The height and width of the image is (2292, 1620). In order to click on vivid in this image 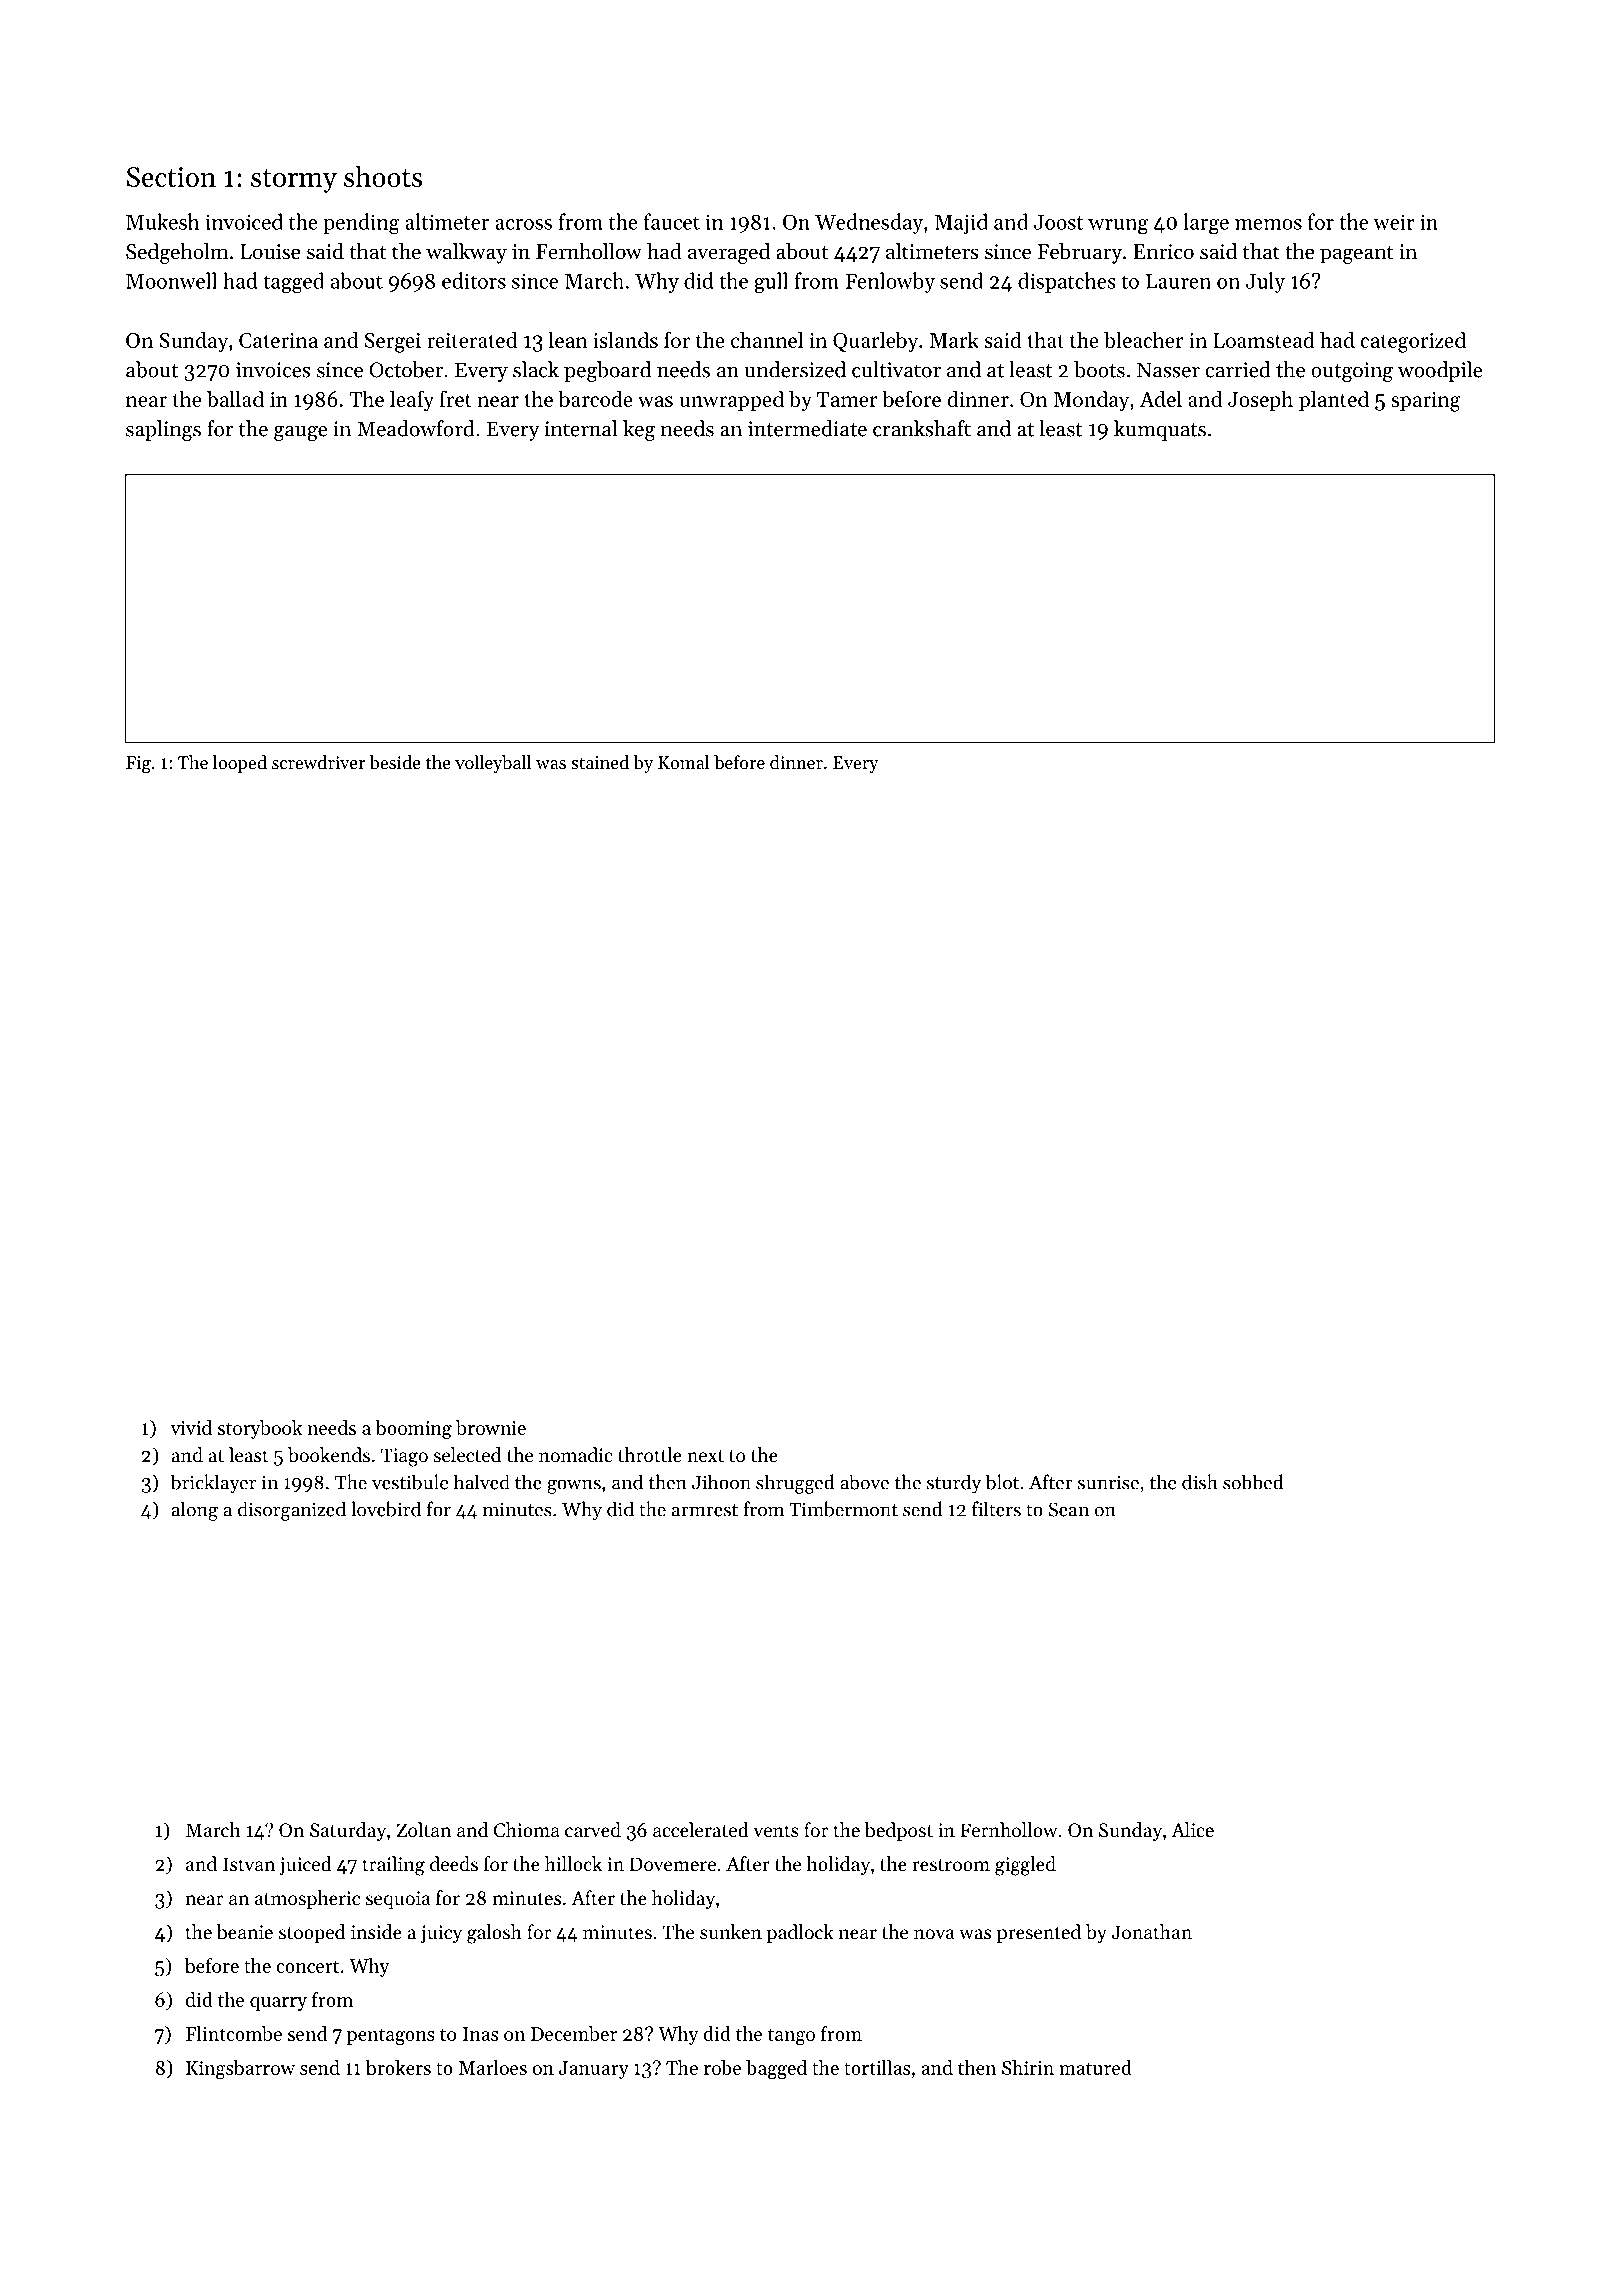, I will do `click(191, 1427)`.
